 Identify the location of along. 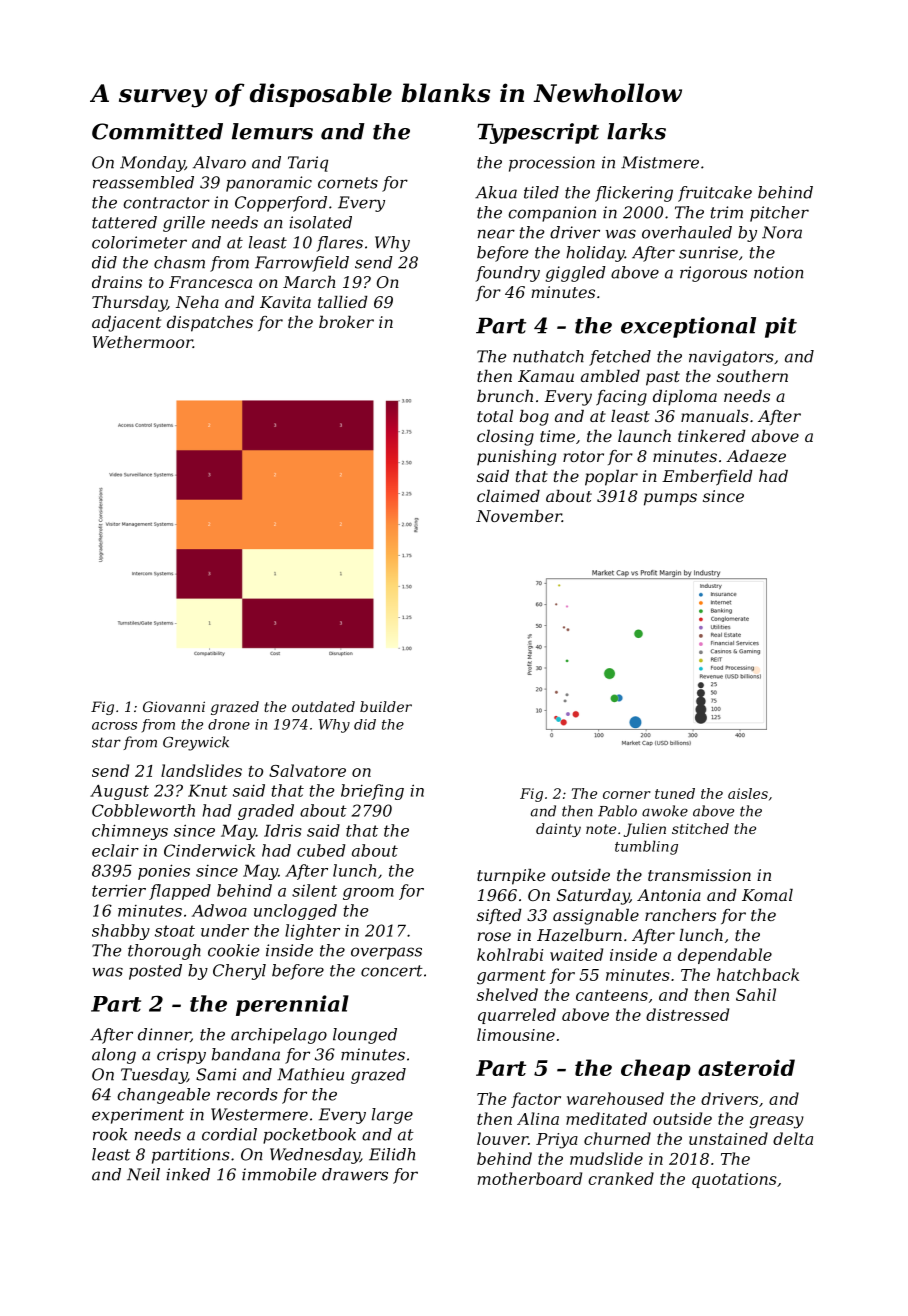
(114, 1056).
